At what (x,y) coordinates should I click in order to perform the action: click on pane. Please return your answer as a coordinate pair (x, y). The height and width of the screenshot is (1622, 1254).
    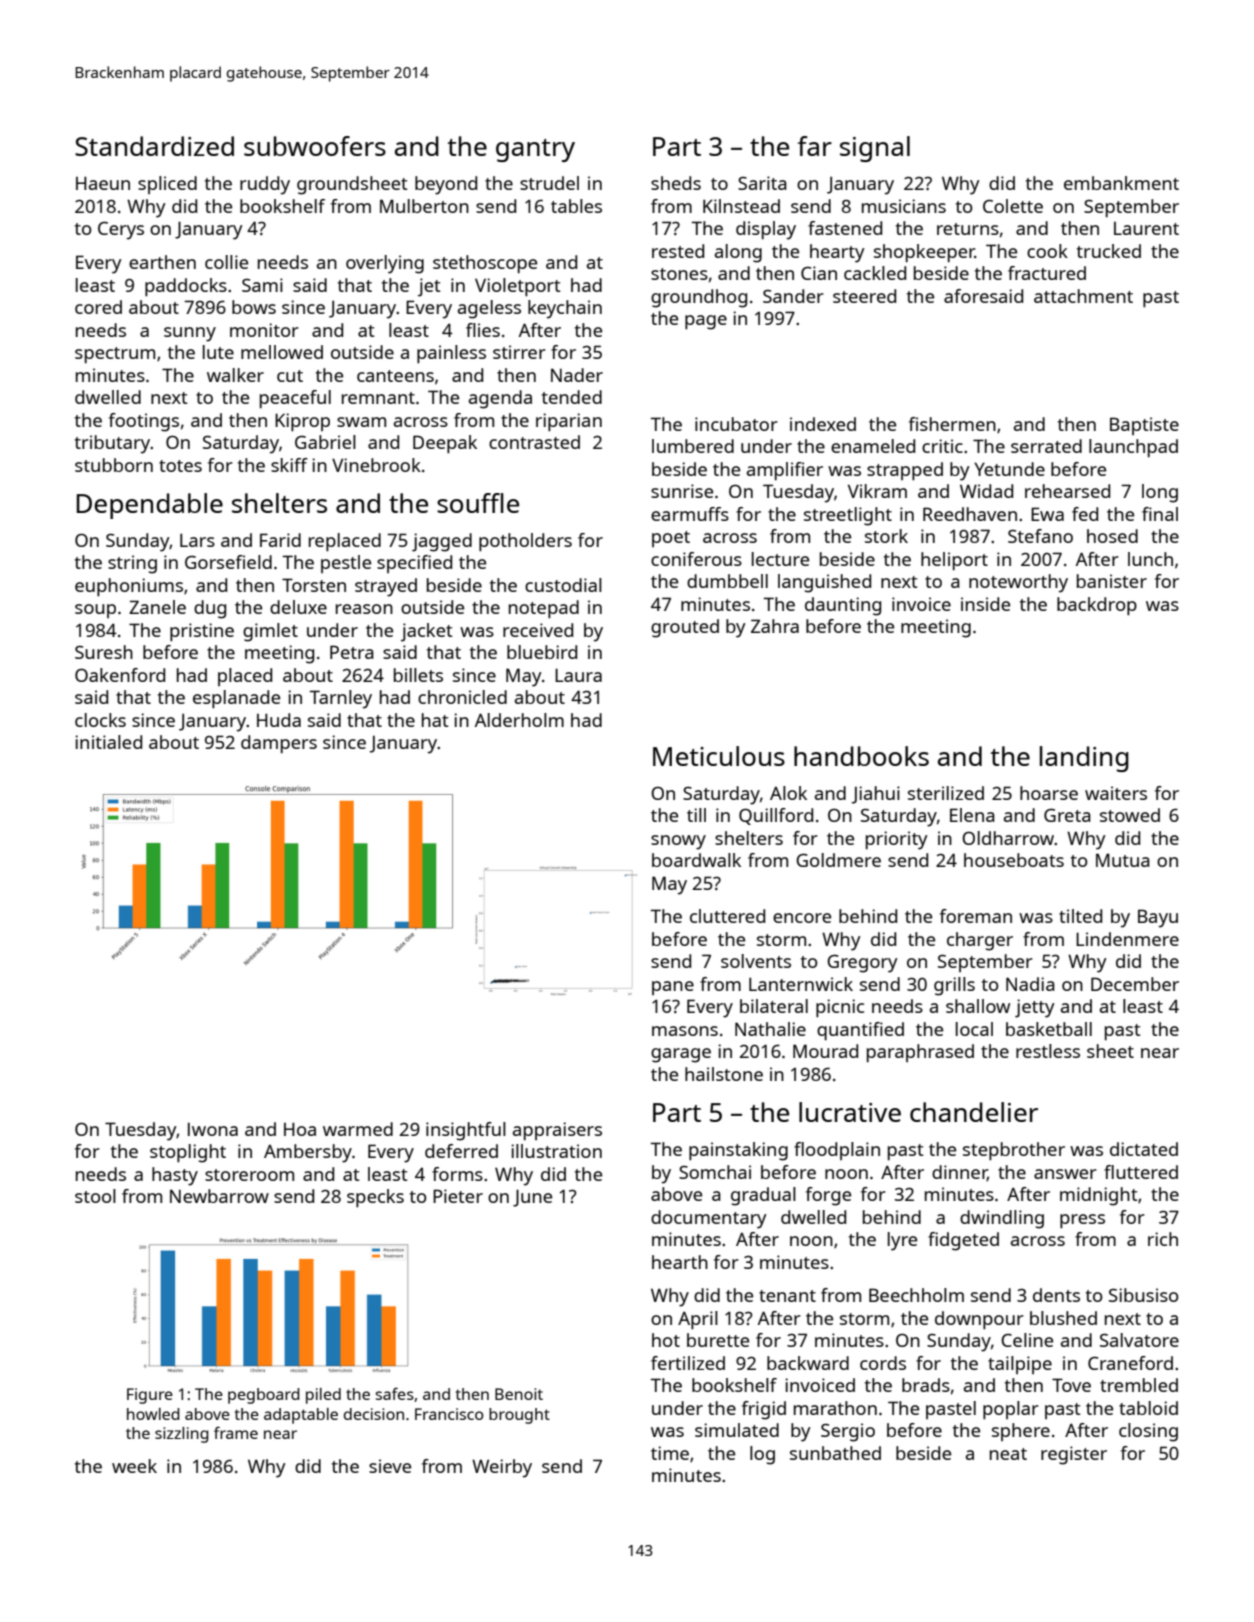
    Looking at the image, I should click on (673, 988).
